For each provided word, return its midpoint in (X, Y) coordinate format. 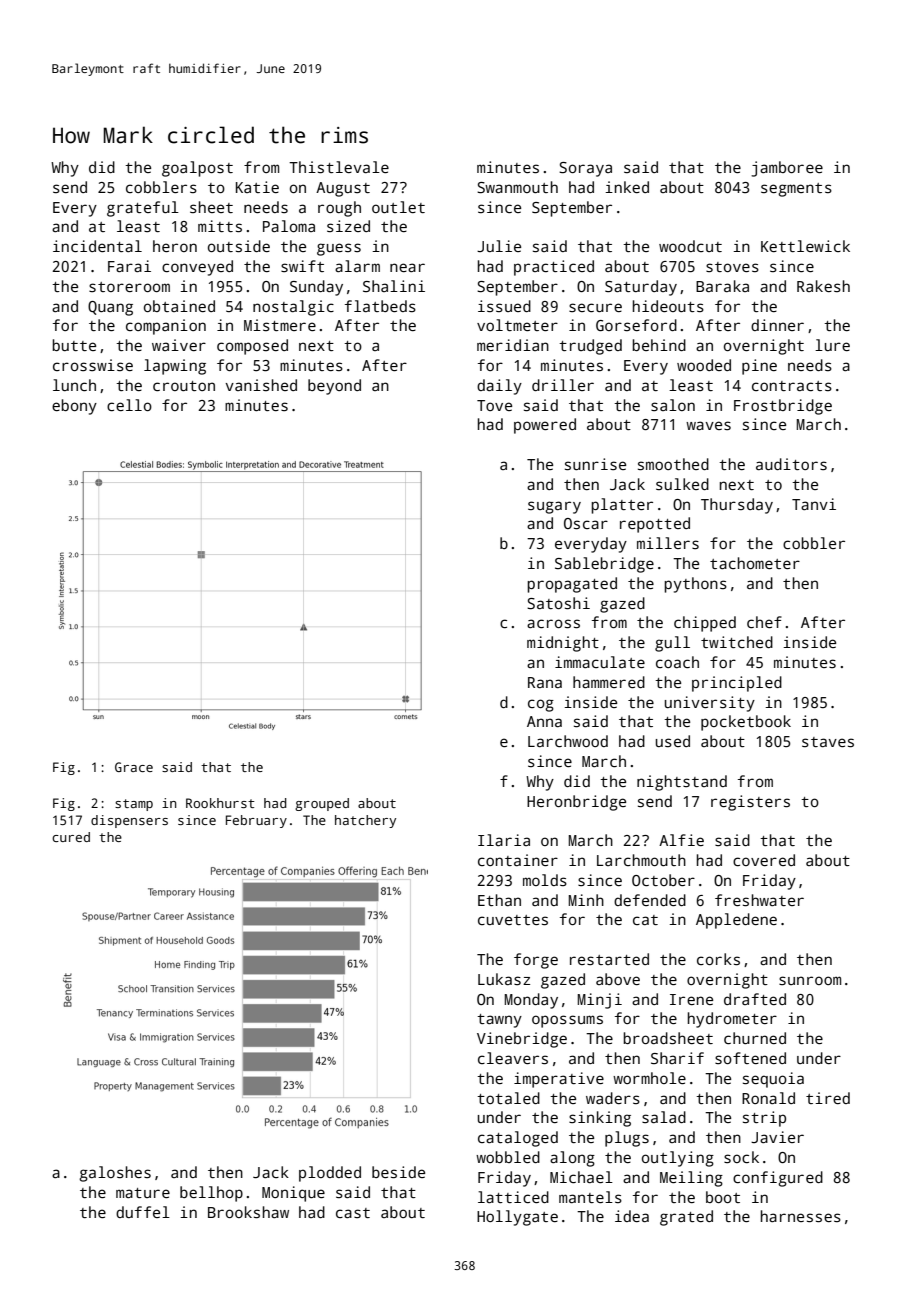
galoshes (115, 1174)
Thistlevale (339, 167)
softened (750, 1058)
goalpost (197, 169)
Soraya (585, 169)
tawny (499, 1021)
